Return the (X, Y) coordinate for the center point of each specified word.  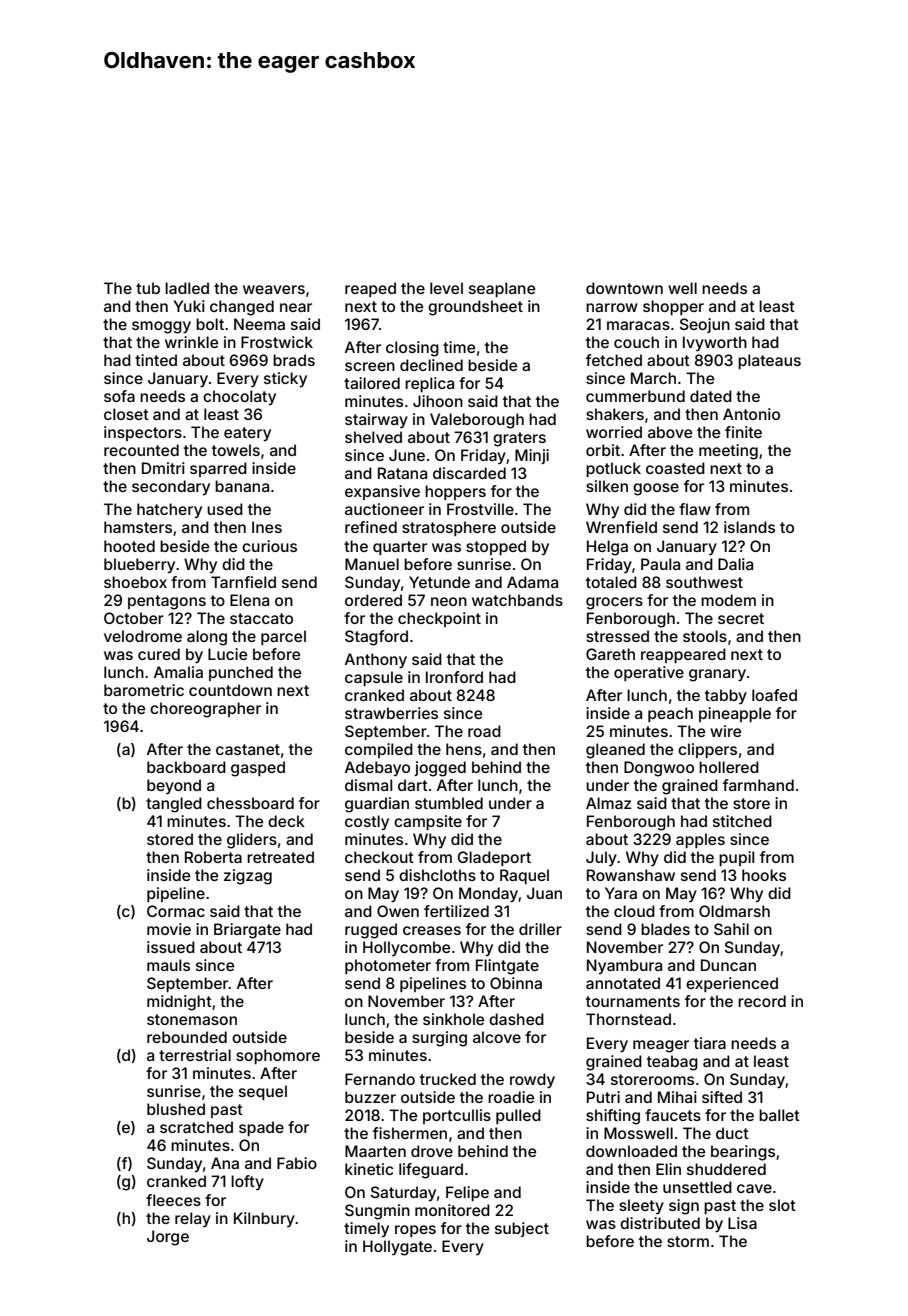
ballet (779, 1115)
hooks (764, 875)
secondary (171, 487)
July (601, 858)
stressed (617, 636)
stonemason (192, 1019)
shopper (673, 307)
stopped (496, 547)
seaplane (502, 289)
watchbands (517, 600)
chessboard (250, 803)
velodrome (143, 636)
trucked (448, 1079)
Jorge (168, 1238)
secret (741, 618)
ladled (187, 288)
